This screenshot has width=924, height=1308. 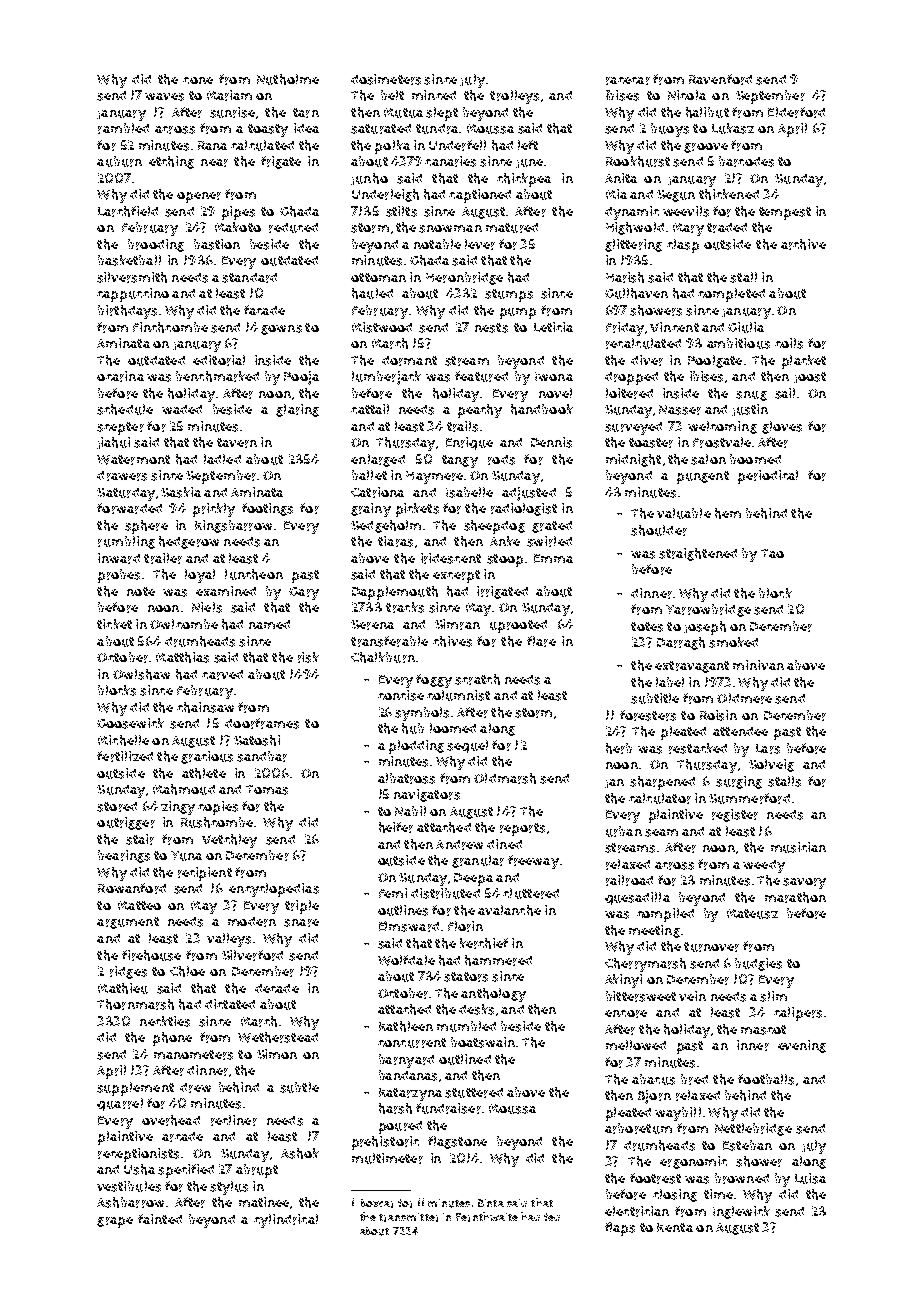 What do you see at coordinates (772, 553) in the screenshot?
I see `Tao` at bounding box center [772, 553].
